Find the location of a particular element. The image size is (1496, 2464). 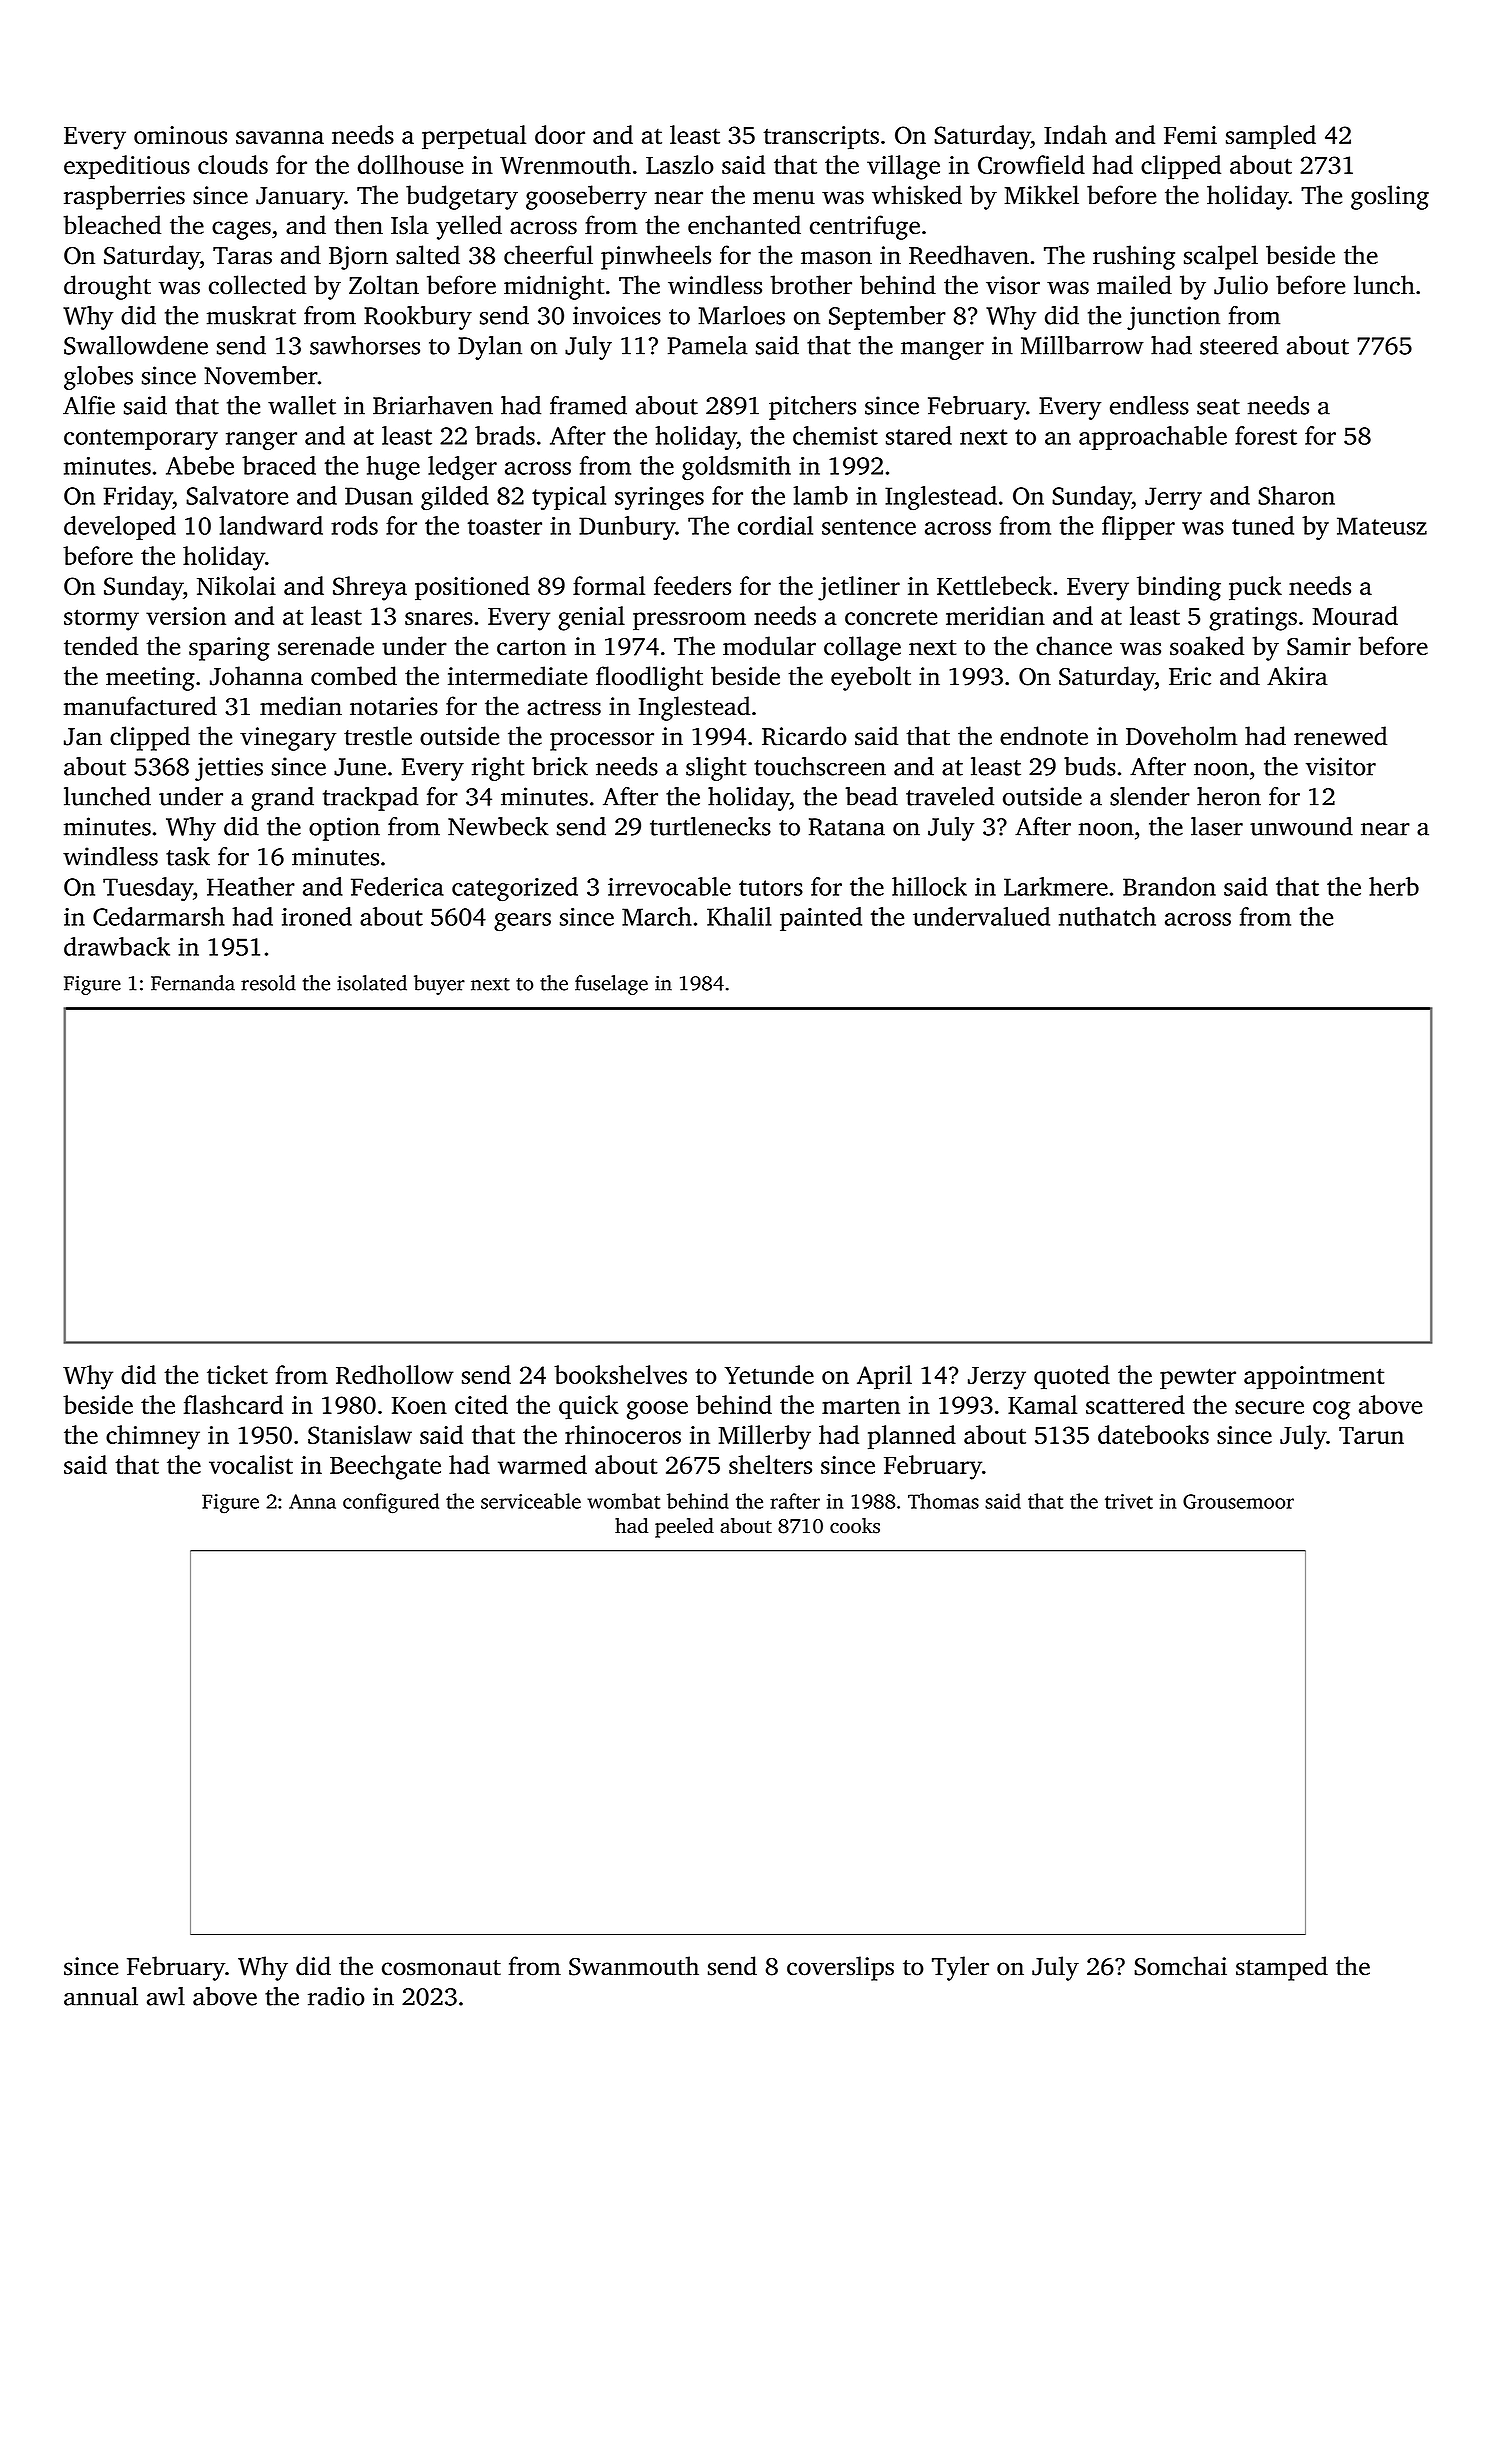

Somchai is located at coordinates (1180, 1966).
